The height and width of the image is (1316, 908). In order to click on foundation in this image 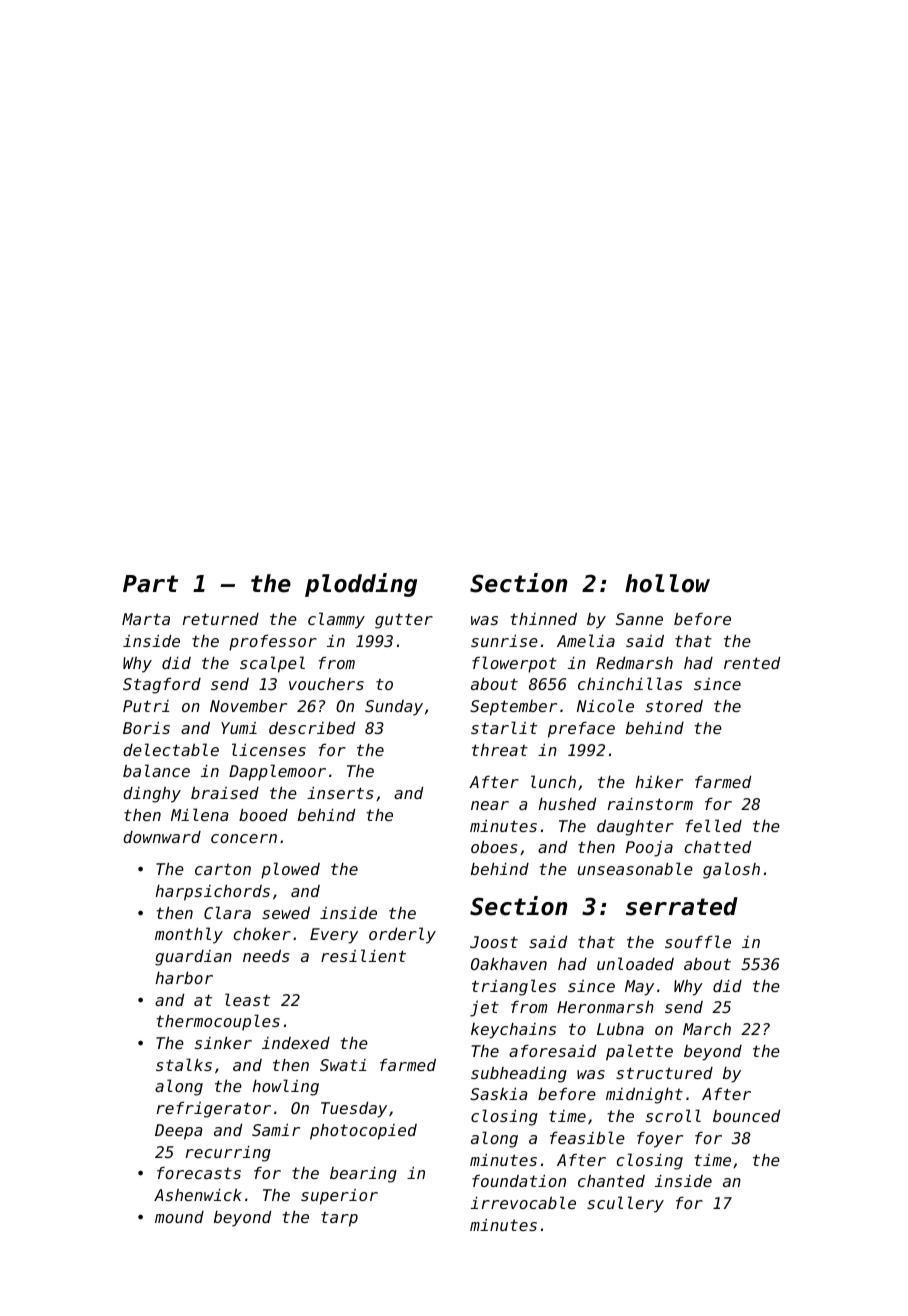, I will do `click(519, 1181)`.
